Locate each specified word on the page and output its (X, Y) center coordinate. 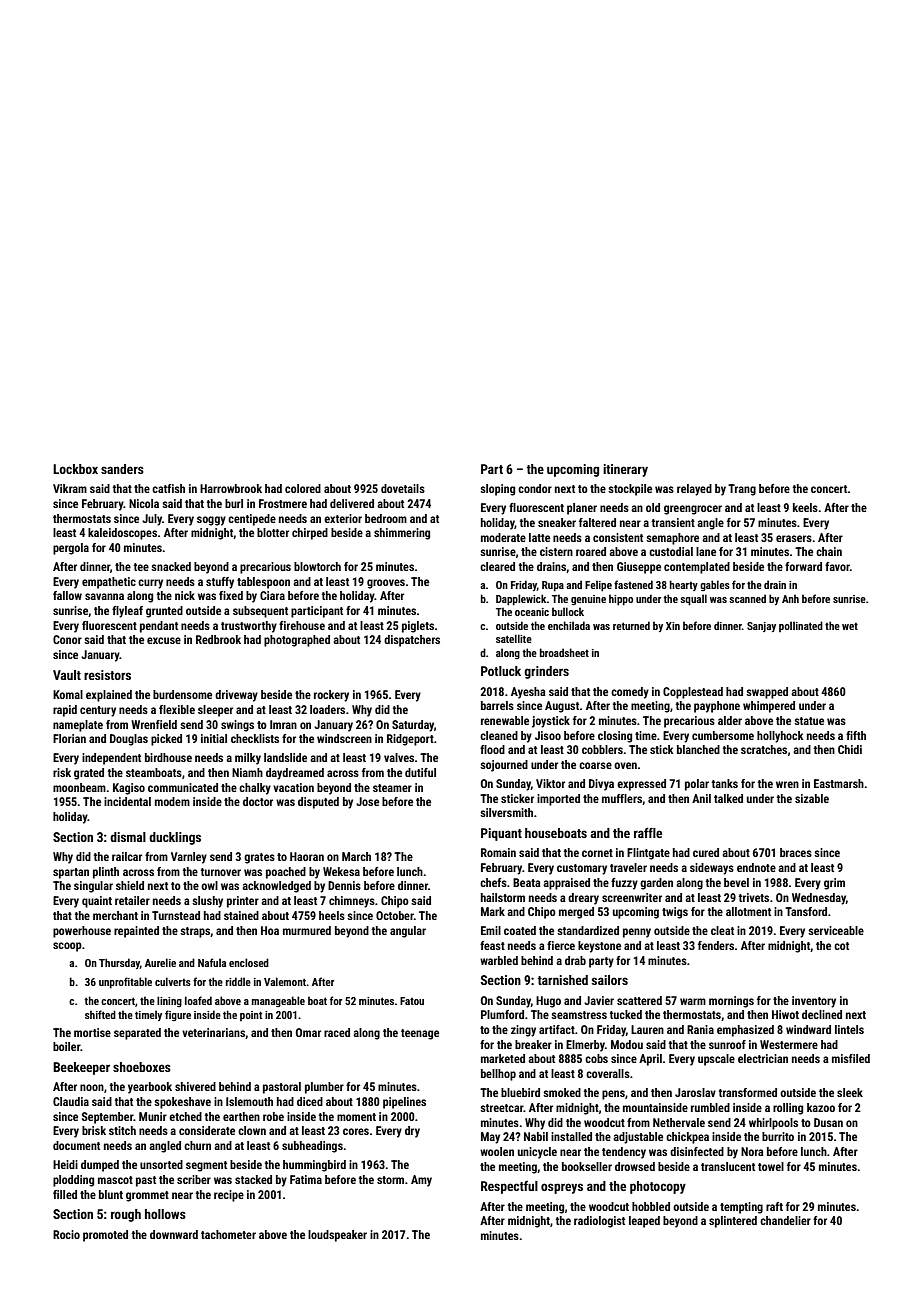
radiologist (599, 1222)
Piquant (501, 834)
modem (172, 801)
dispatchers (412, 641)
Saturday (413, 726)
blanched (698, 749)
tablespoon (263, 583)
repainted (136, 932)
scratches (764, 749)
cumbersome (723, 735)
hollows (165, 1214)
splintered (733, 1222)
